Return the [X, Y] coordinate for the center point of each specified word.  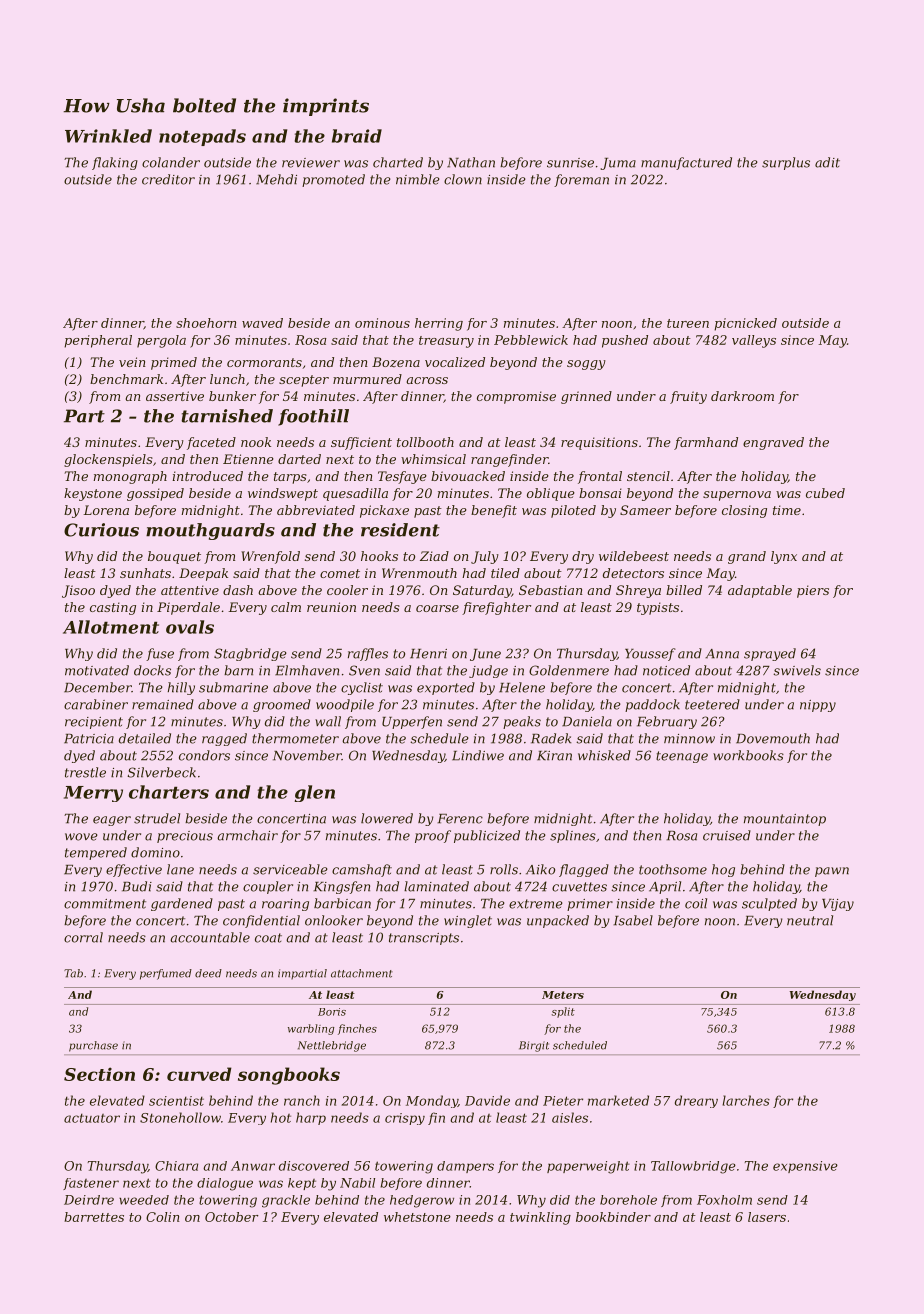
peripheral [98, 341]
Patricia [89, 739]
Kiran [554, 756]
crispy [405, 1119]
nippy [818, 706]
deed [208, 973]
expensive [805, 1167]
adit [827, 162]
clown [463, 179]
